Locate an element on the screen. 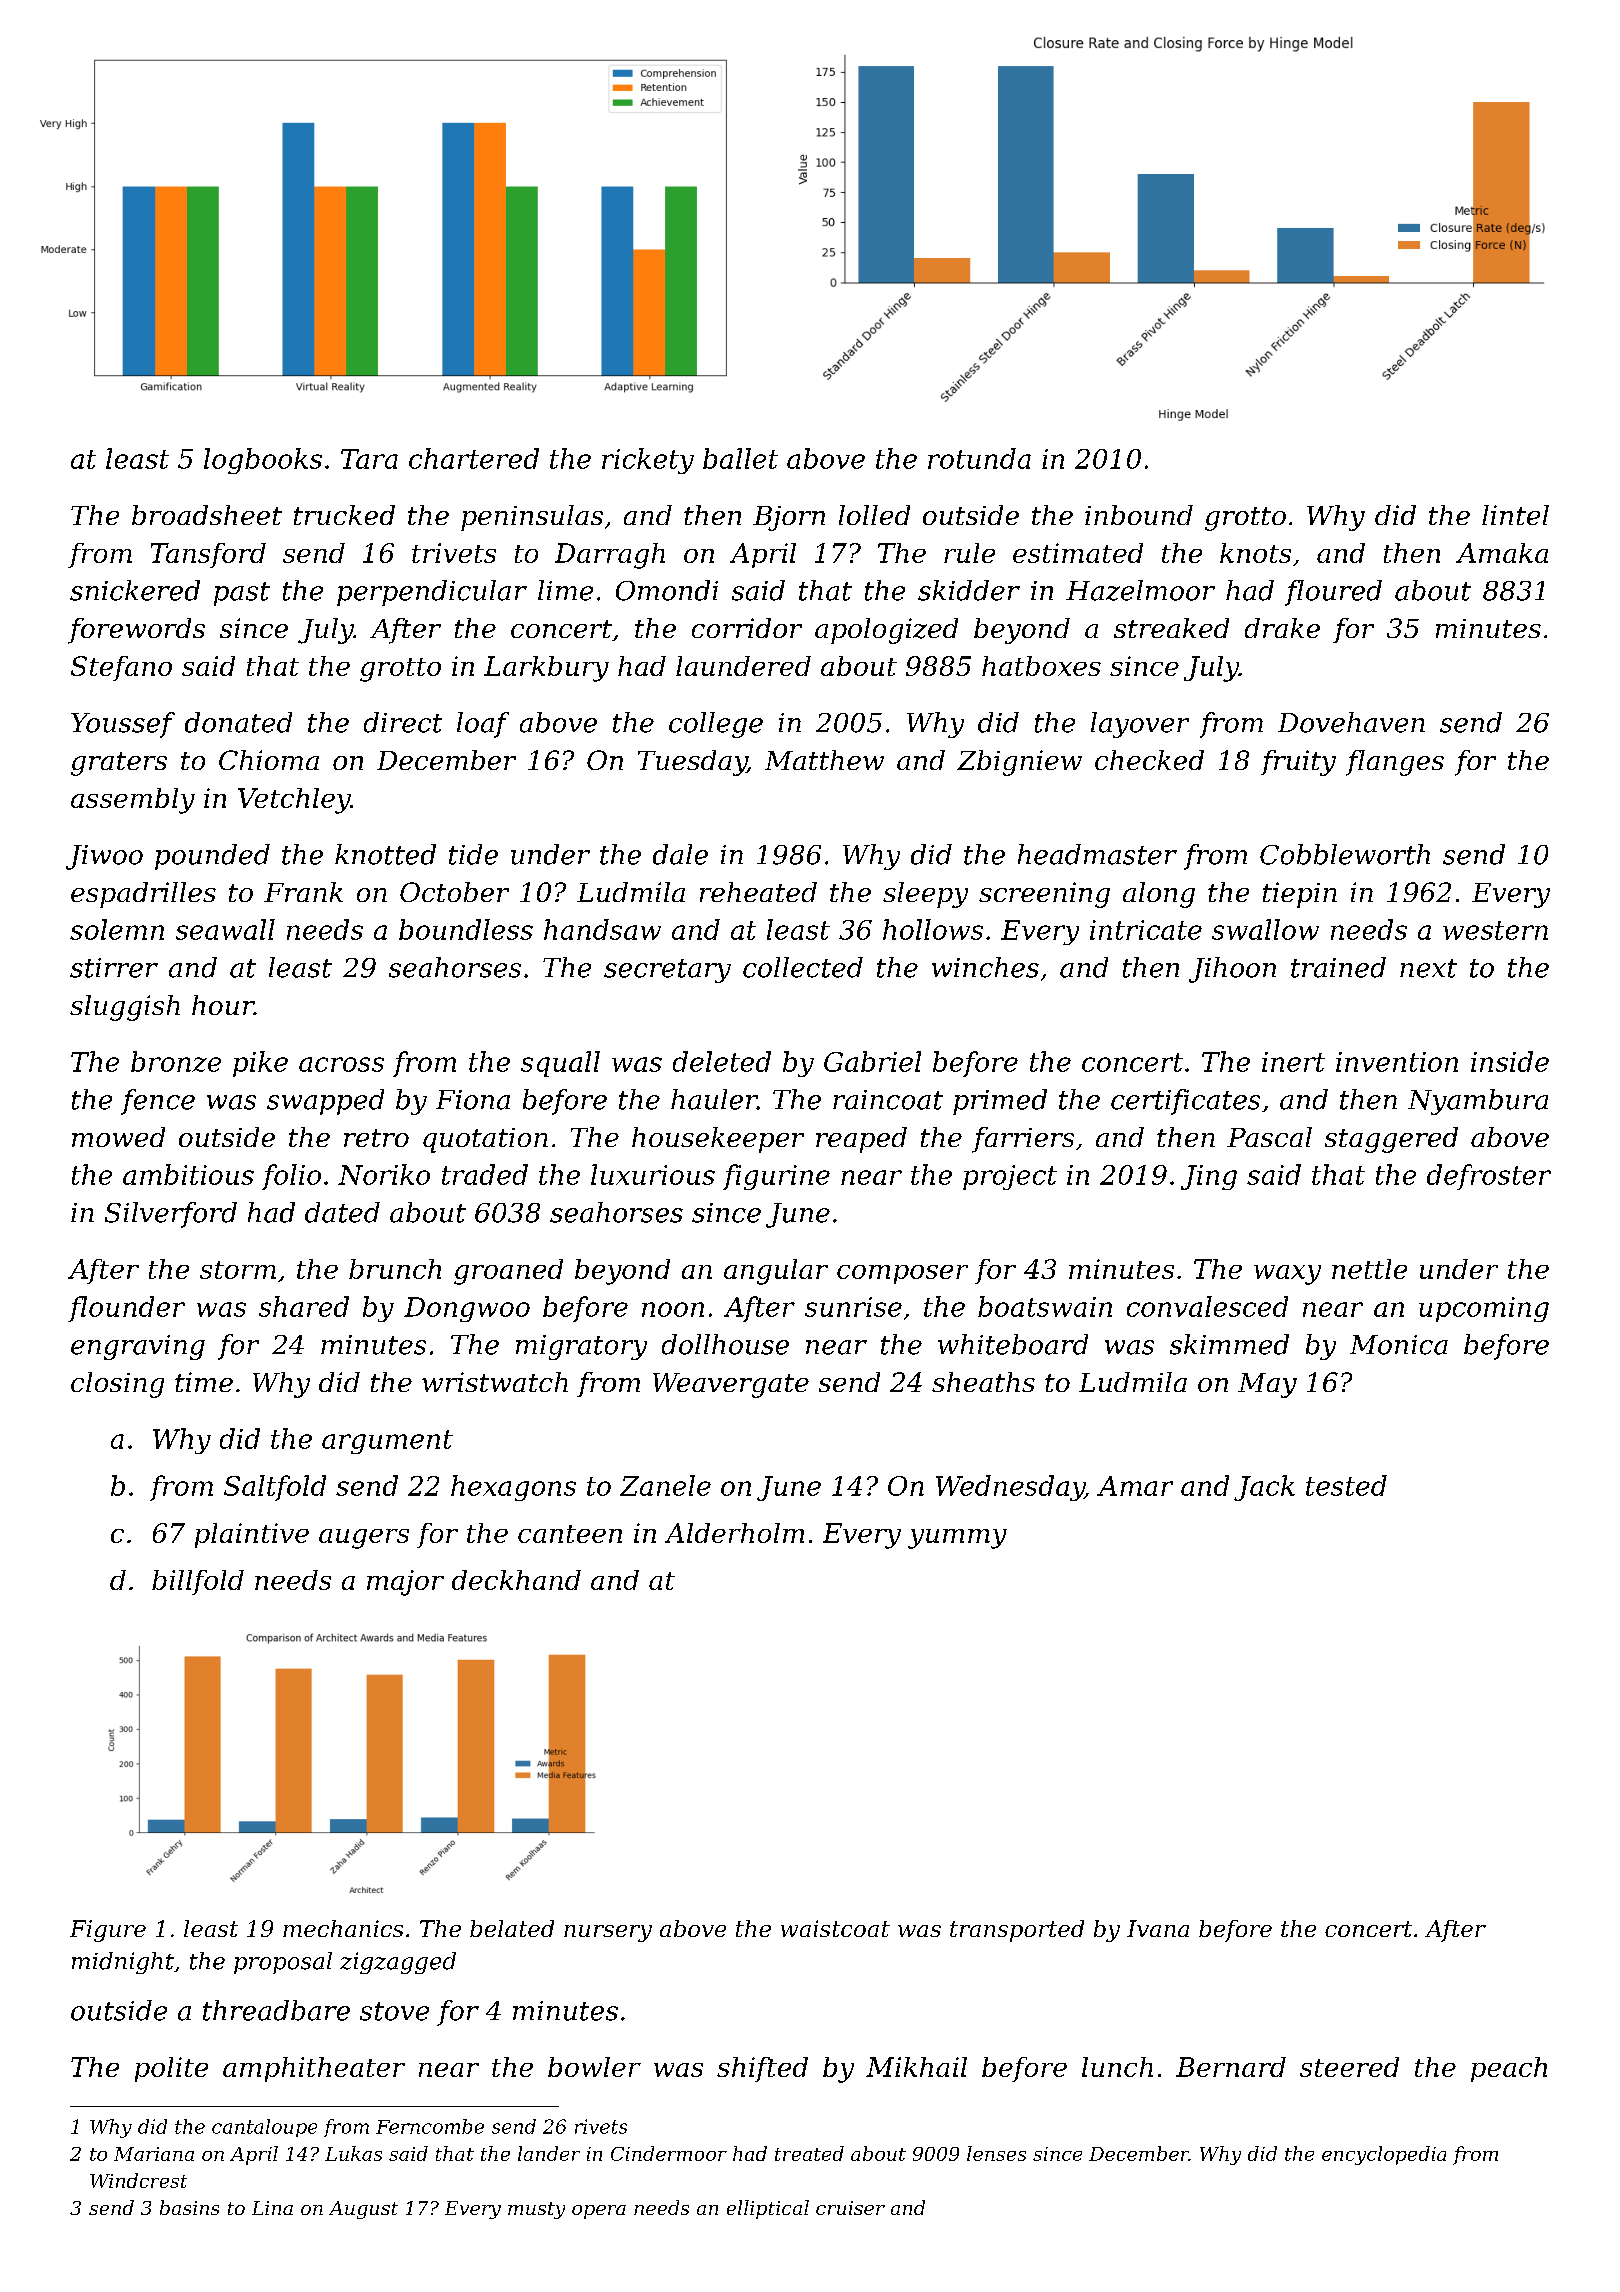 Image resolution: width=1620 pixels, height=2292 pixels. Zbigniew is located at coordinates (1019, 763).
